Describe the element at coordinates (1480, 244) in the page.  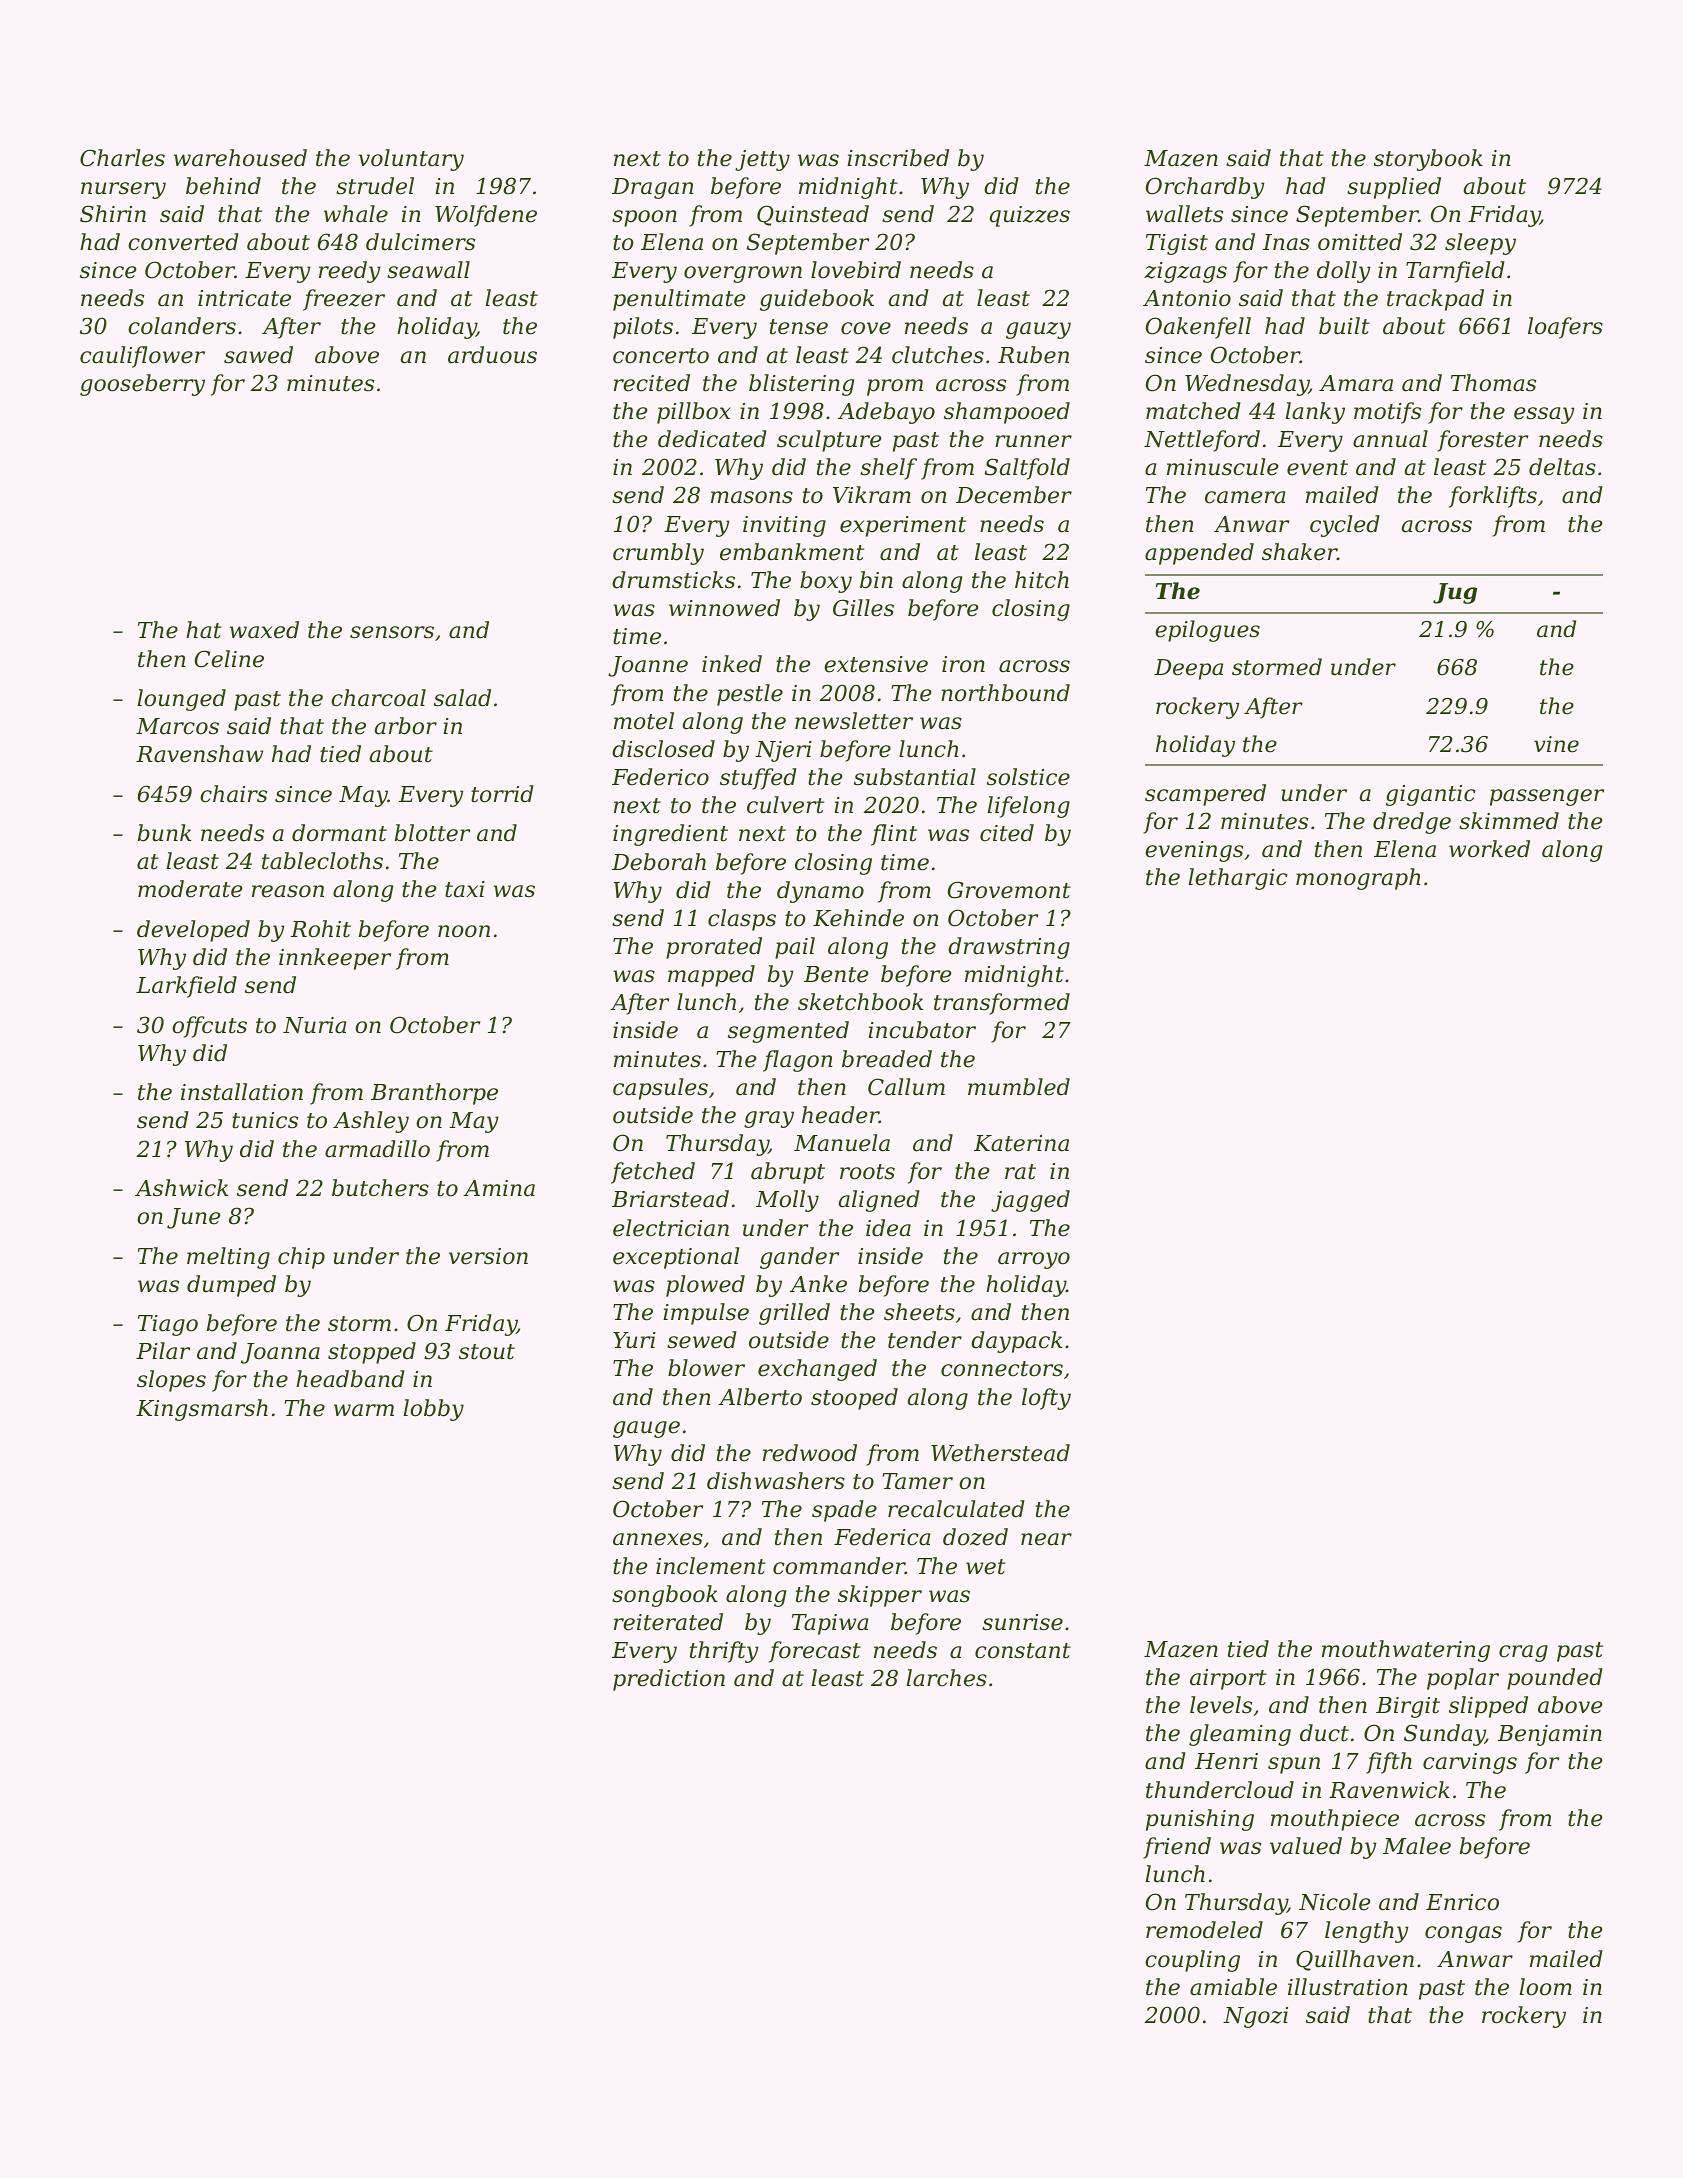
I see `sleepy` at that location.
